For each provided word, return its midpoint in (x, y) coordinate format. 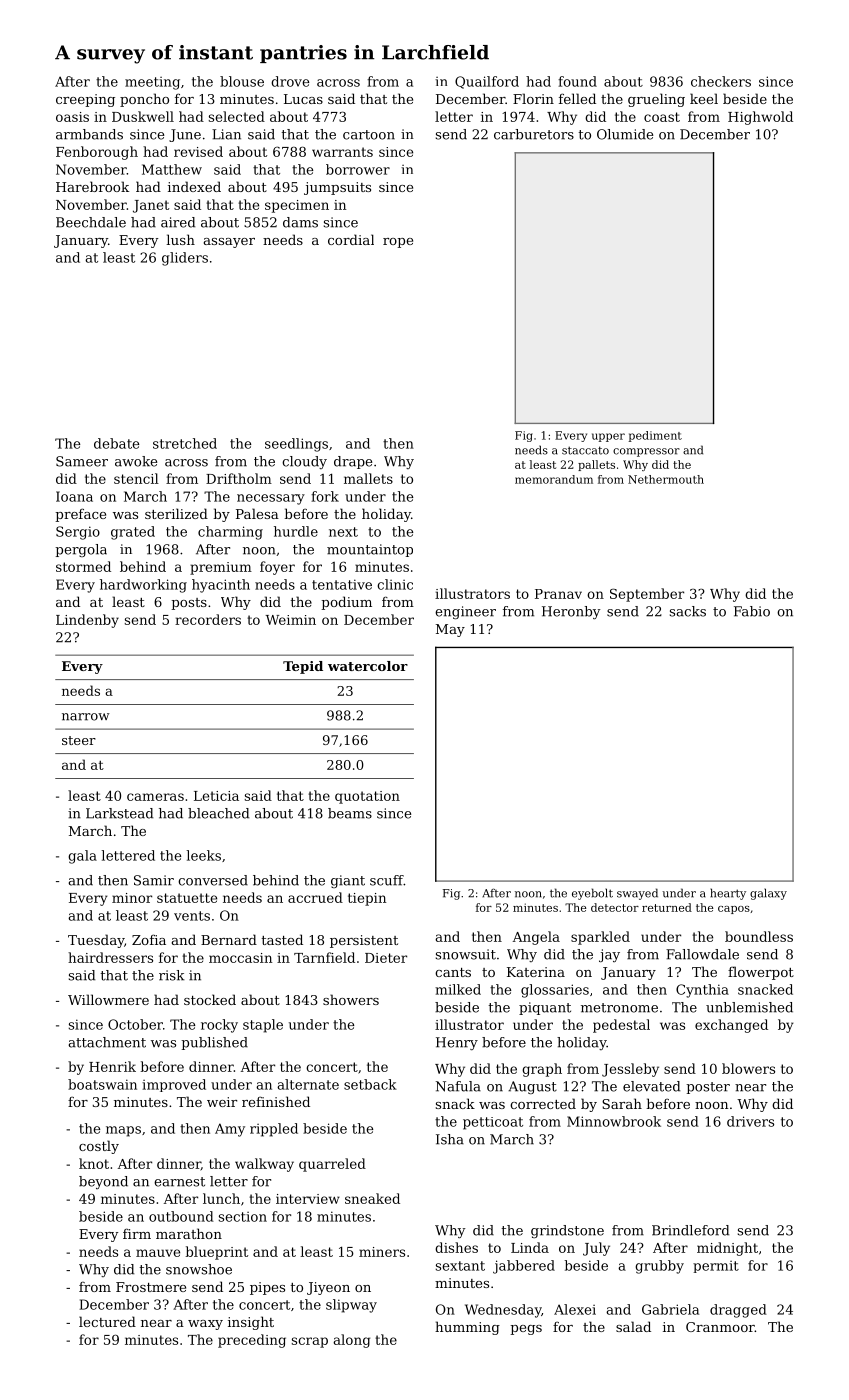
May (450, 630)
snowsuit (466, 954)
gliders (185, 259)
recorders (208, 619)
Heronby (571, 612)
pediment (655, 436)
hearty (728, 894)
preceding (252, 1341)
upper (608, 437)
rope (398, 243)
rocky (219, 1026)
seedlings (296, 445)
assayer (229, 243)
